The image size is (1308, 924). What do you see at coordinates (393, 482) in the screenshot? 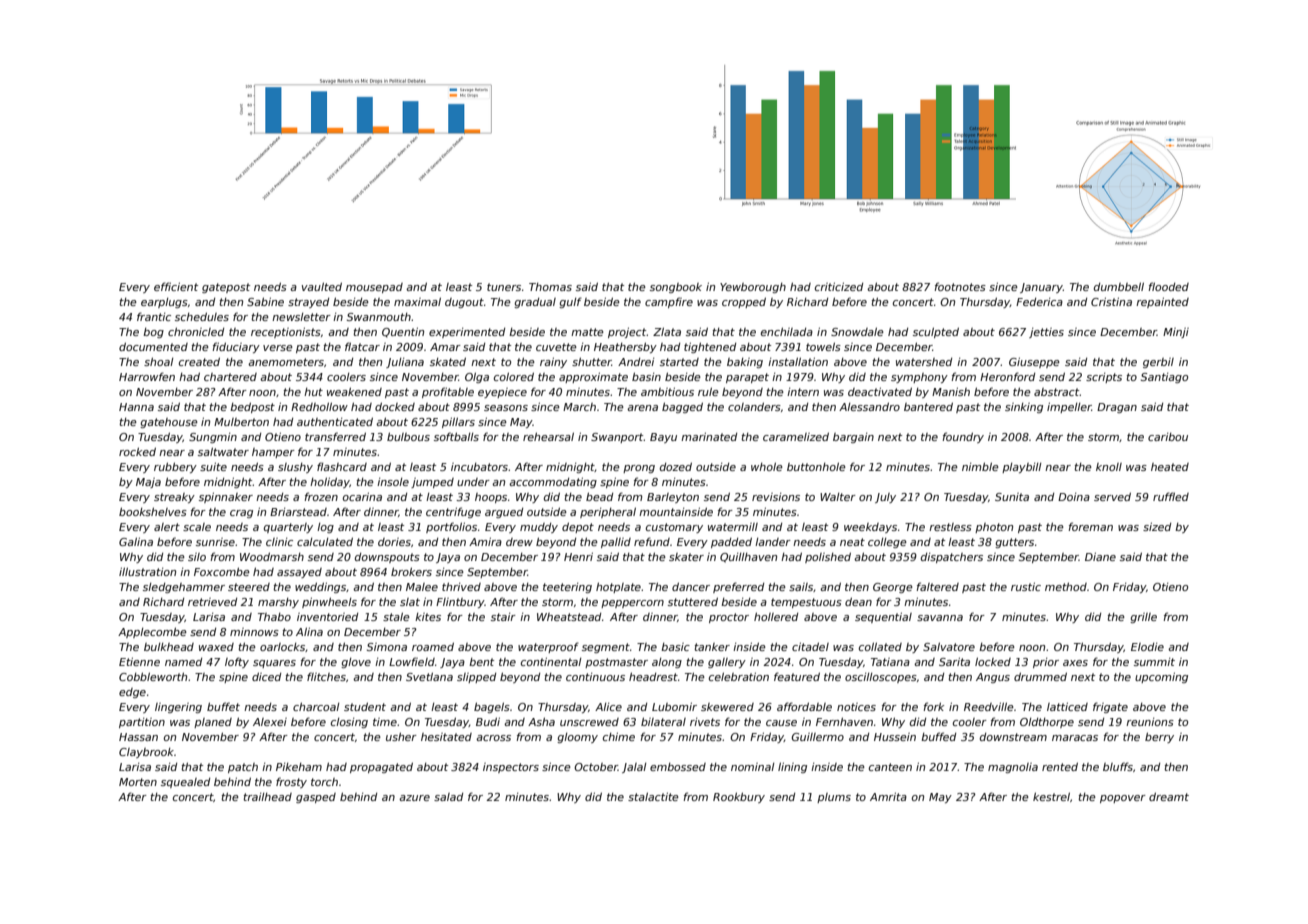
I see `insole` at bounding box center [393, 482].
